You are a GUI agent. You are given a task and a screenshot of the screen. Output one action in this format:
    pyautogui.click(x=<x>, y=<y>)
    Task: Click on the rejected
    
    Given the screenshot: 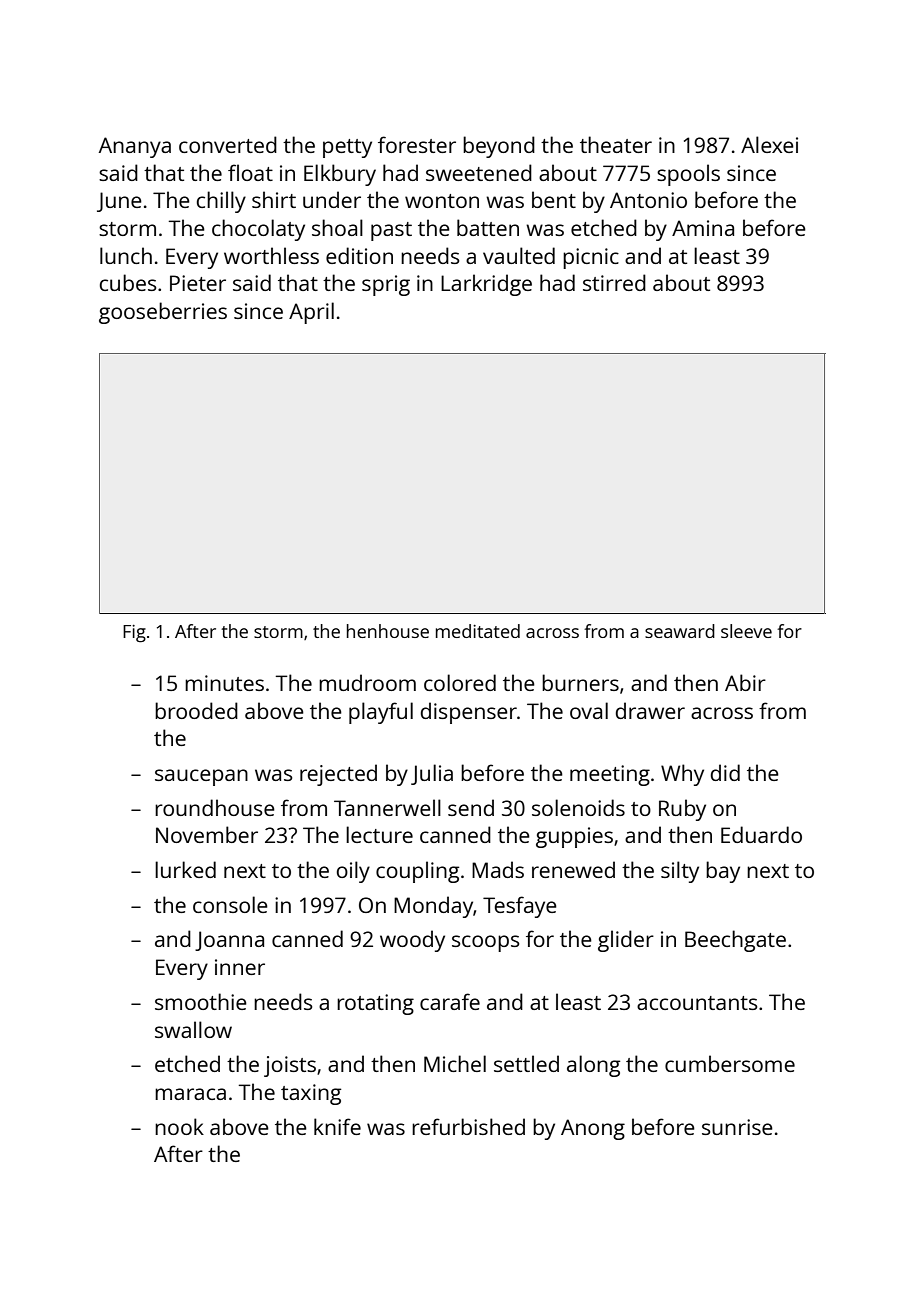 What is the action you would take?
    pyautogui.click(x=338, y=775)
